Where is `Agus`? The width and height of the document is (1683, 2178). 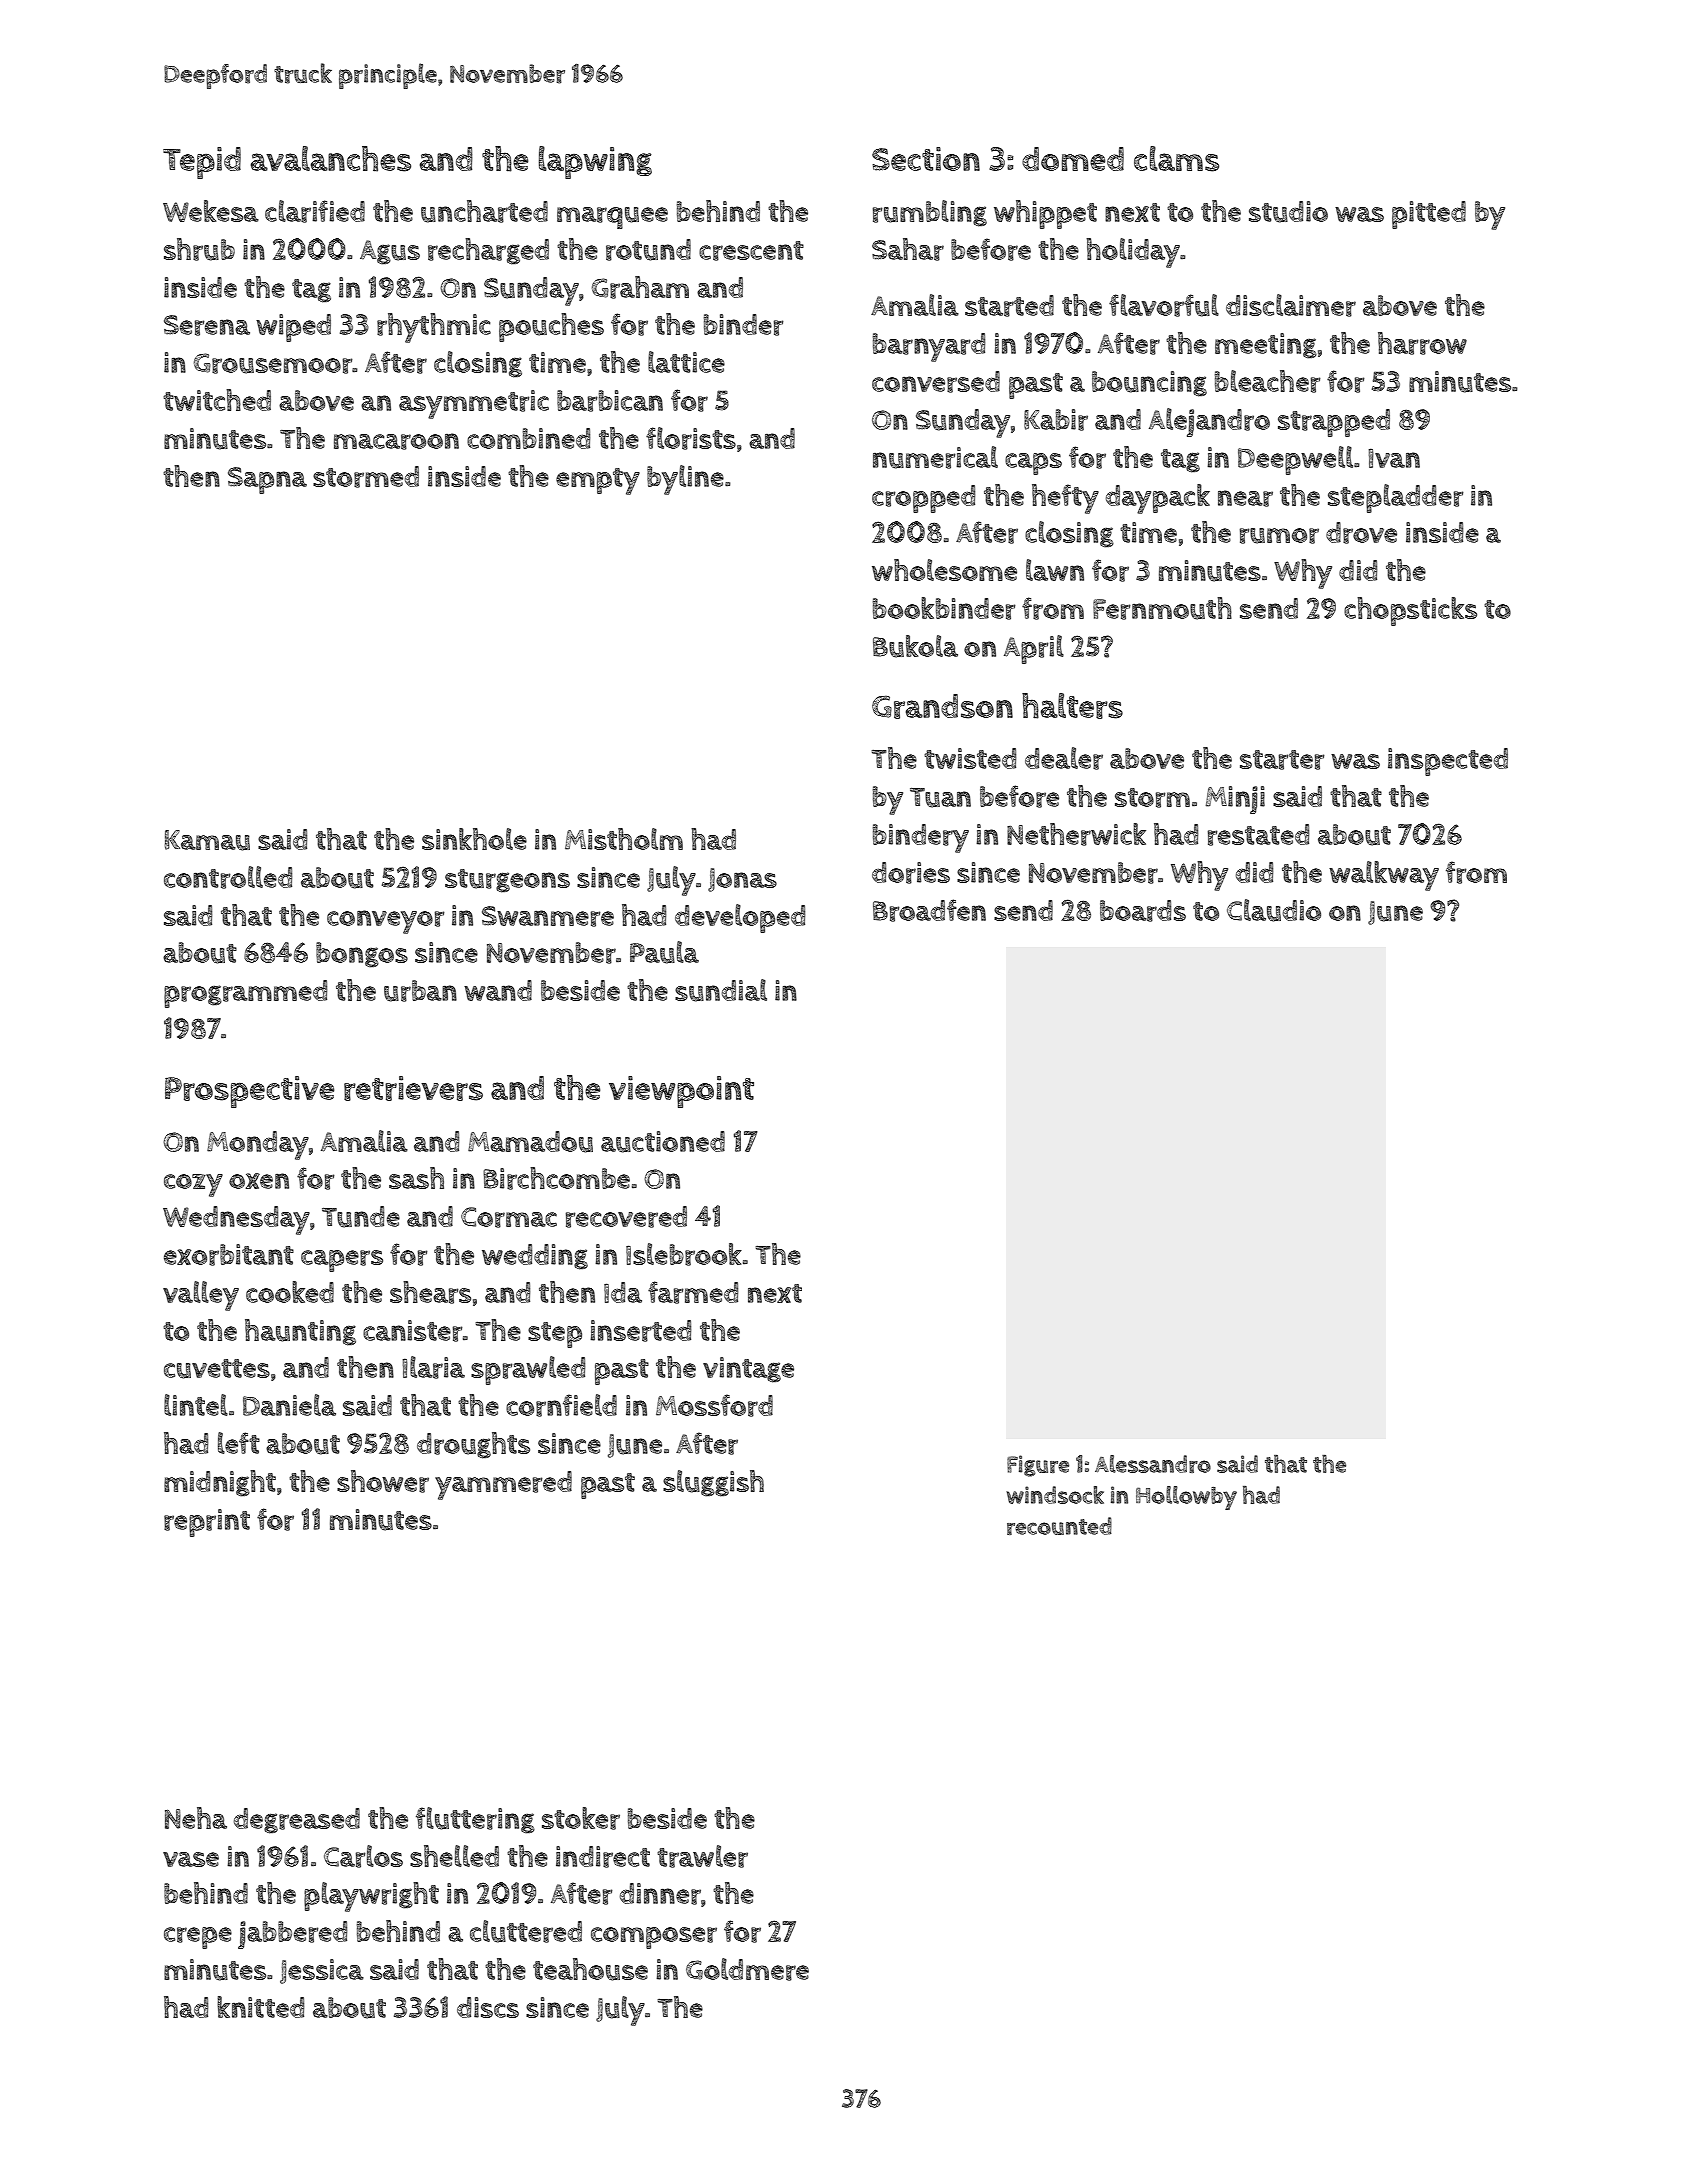 Agus is located at coordinates (390, 252).
